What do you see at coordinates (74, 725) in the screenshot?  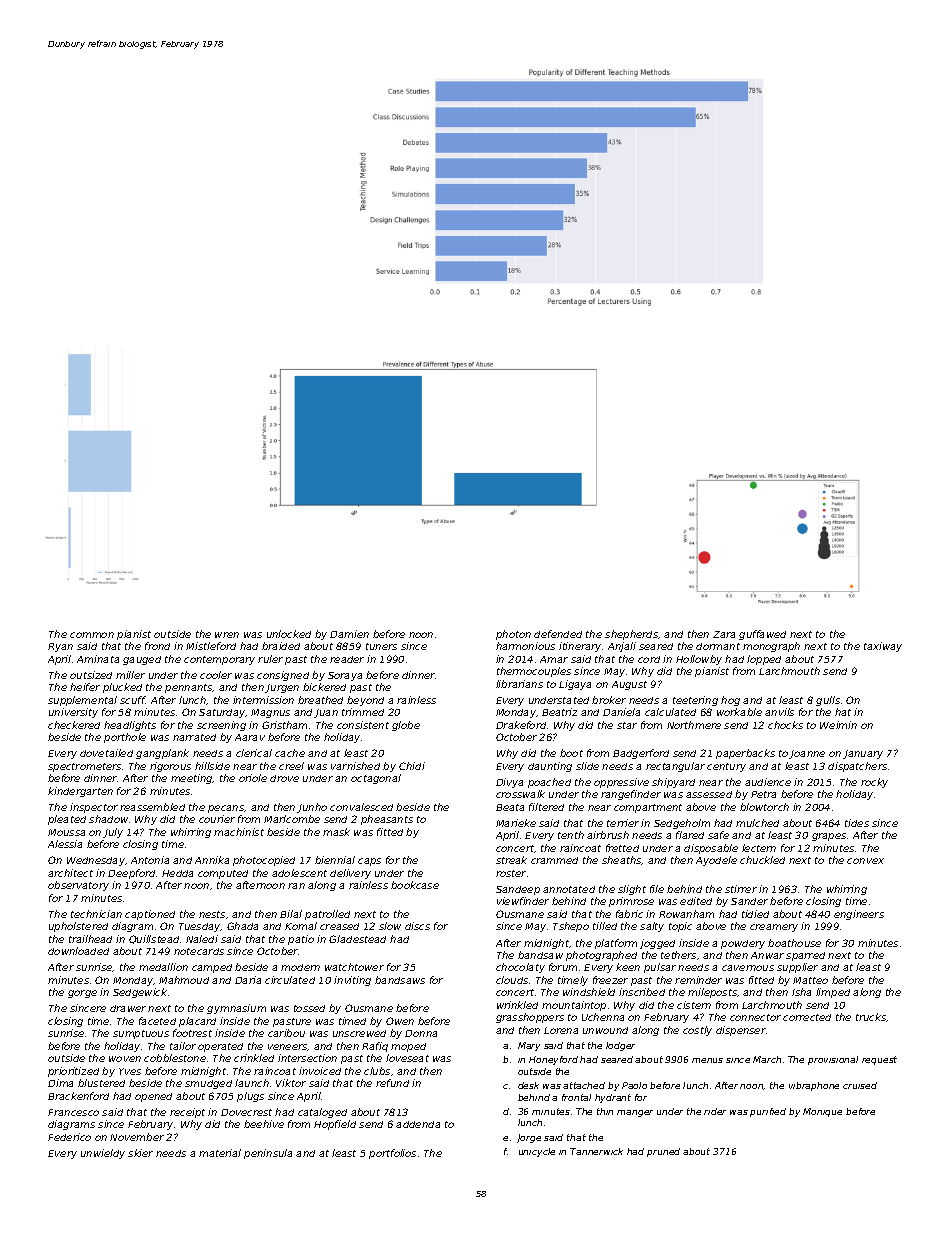 I see `checkered` at bounding box center [74, 725].
